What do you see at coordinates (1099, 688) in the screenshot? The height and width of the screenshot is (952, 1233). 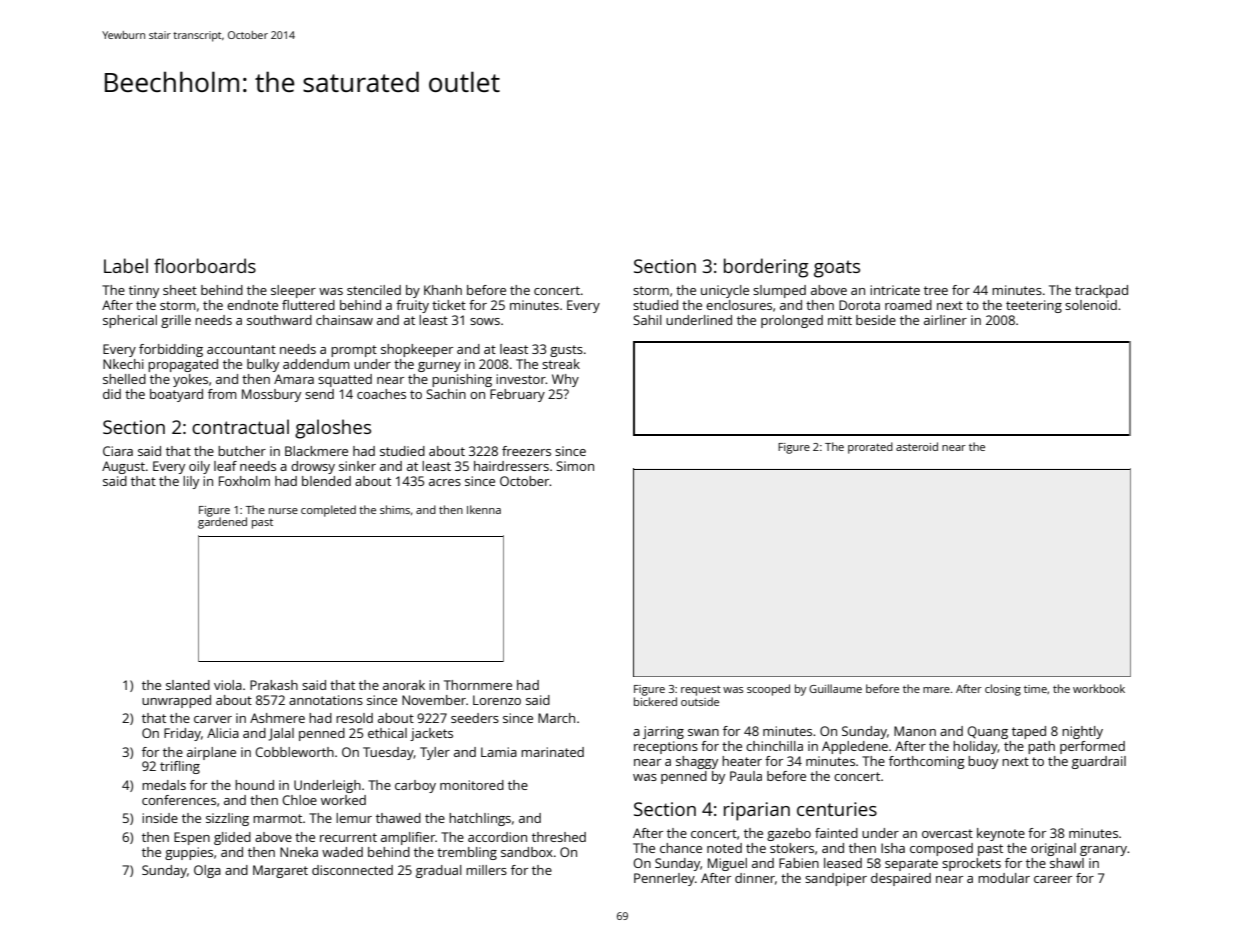 I see `workbook` at bounding box center [1099, 688].
